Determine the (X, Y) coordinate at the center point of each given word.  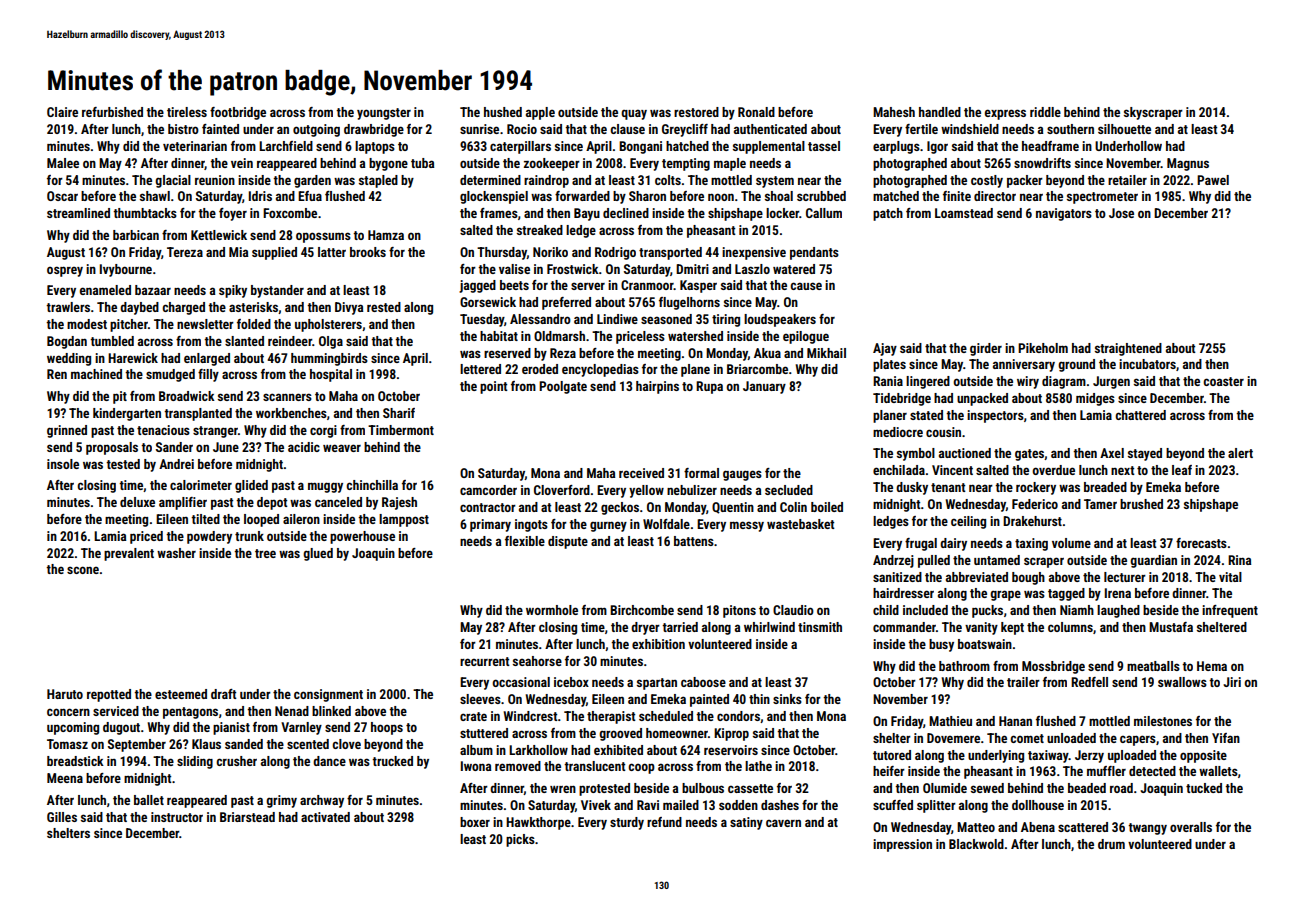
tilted (205, 519)
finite (957, 196)
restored (696, 112)
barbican (136, 235)
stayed (1145, 454)
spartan (657, 684)
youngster (384, 114)
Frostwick (573, 269)
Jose (1121, 213)
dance (329, 761)
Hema (1212, 666)
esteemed (181, 694)
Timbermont (401, 430)
